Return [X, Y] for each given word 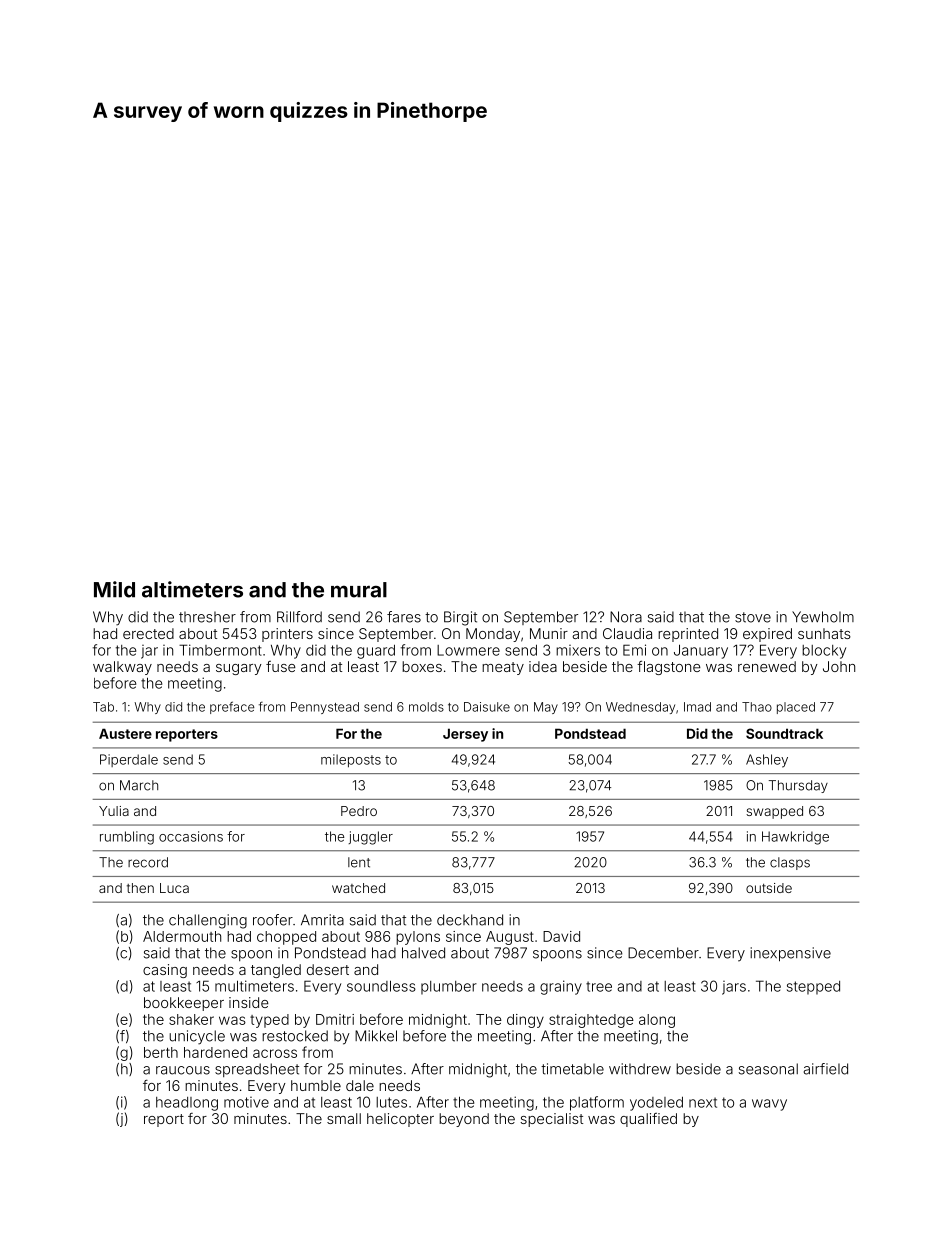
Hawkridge [795, 838]
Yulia [114, 811]
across [275, 1053]
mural [359, 590]
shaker [191, 1019]
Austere [125, 733]
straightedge [591, 1021]
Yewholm [823, 617]
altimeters [192, 589]
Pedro [359, 811]
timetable [572, 1069]
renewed [767, 666]
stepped [813, 988]
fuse [281, 666]
